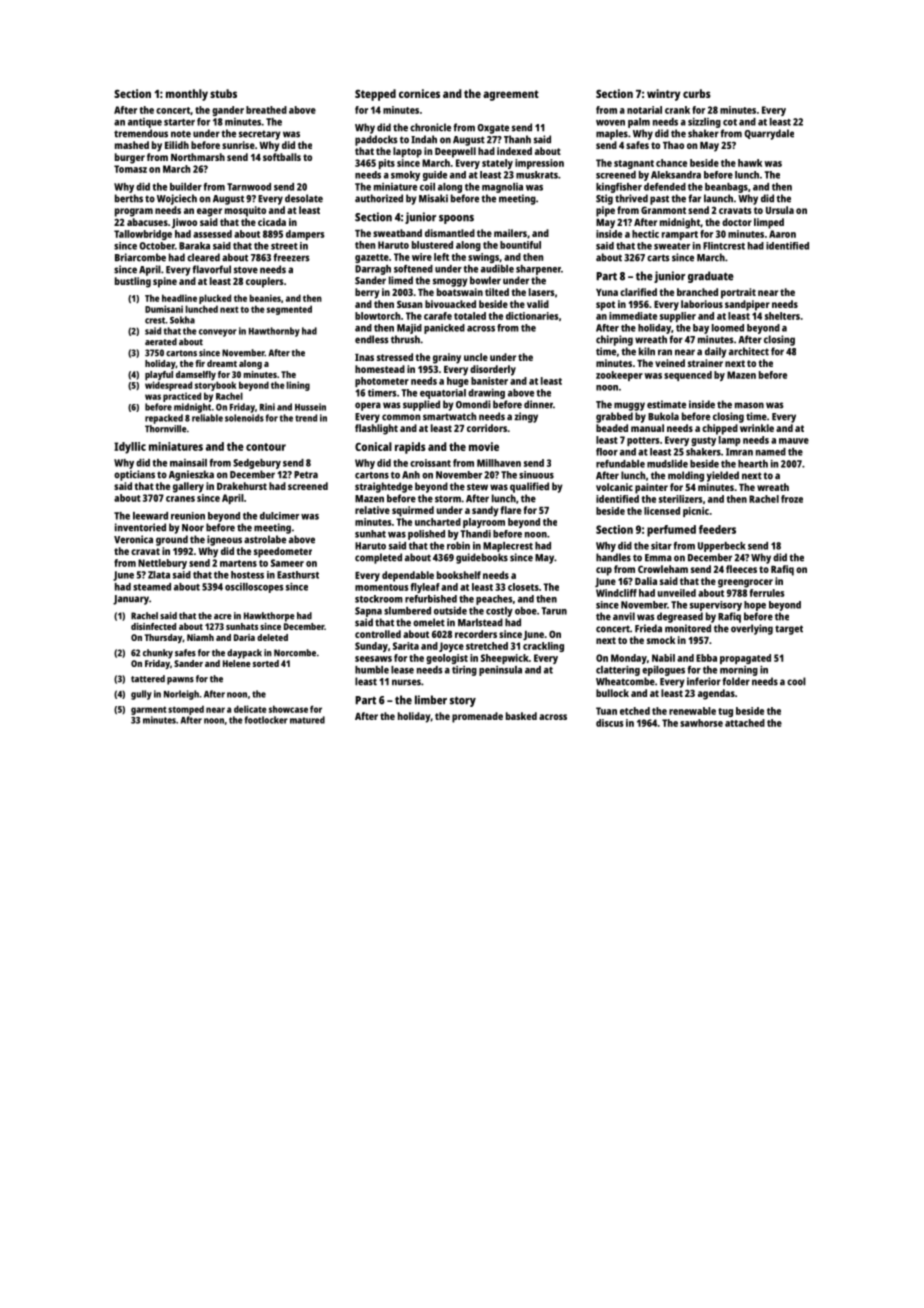 The height and width of the image is (1308, 924). Describe the element at coordinates (694, 198) in the image. I see `far` at that location.
